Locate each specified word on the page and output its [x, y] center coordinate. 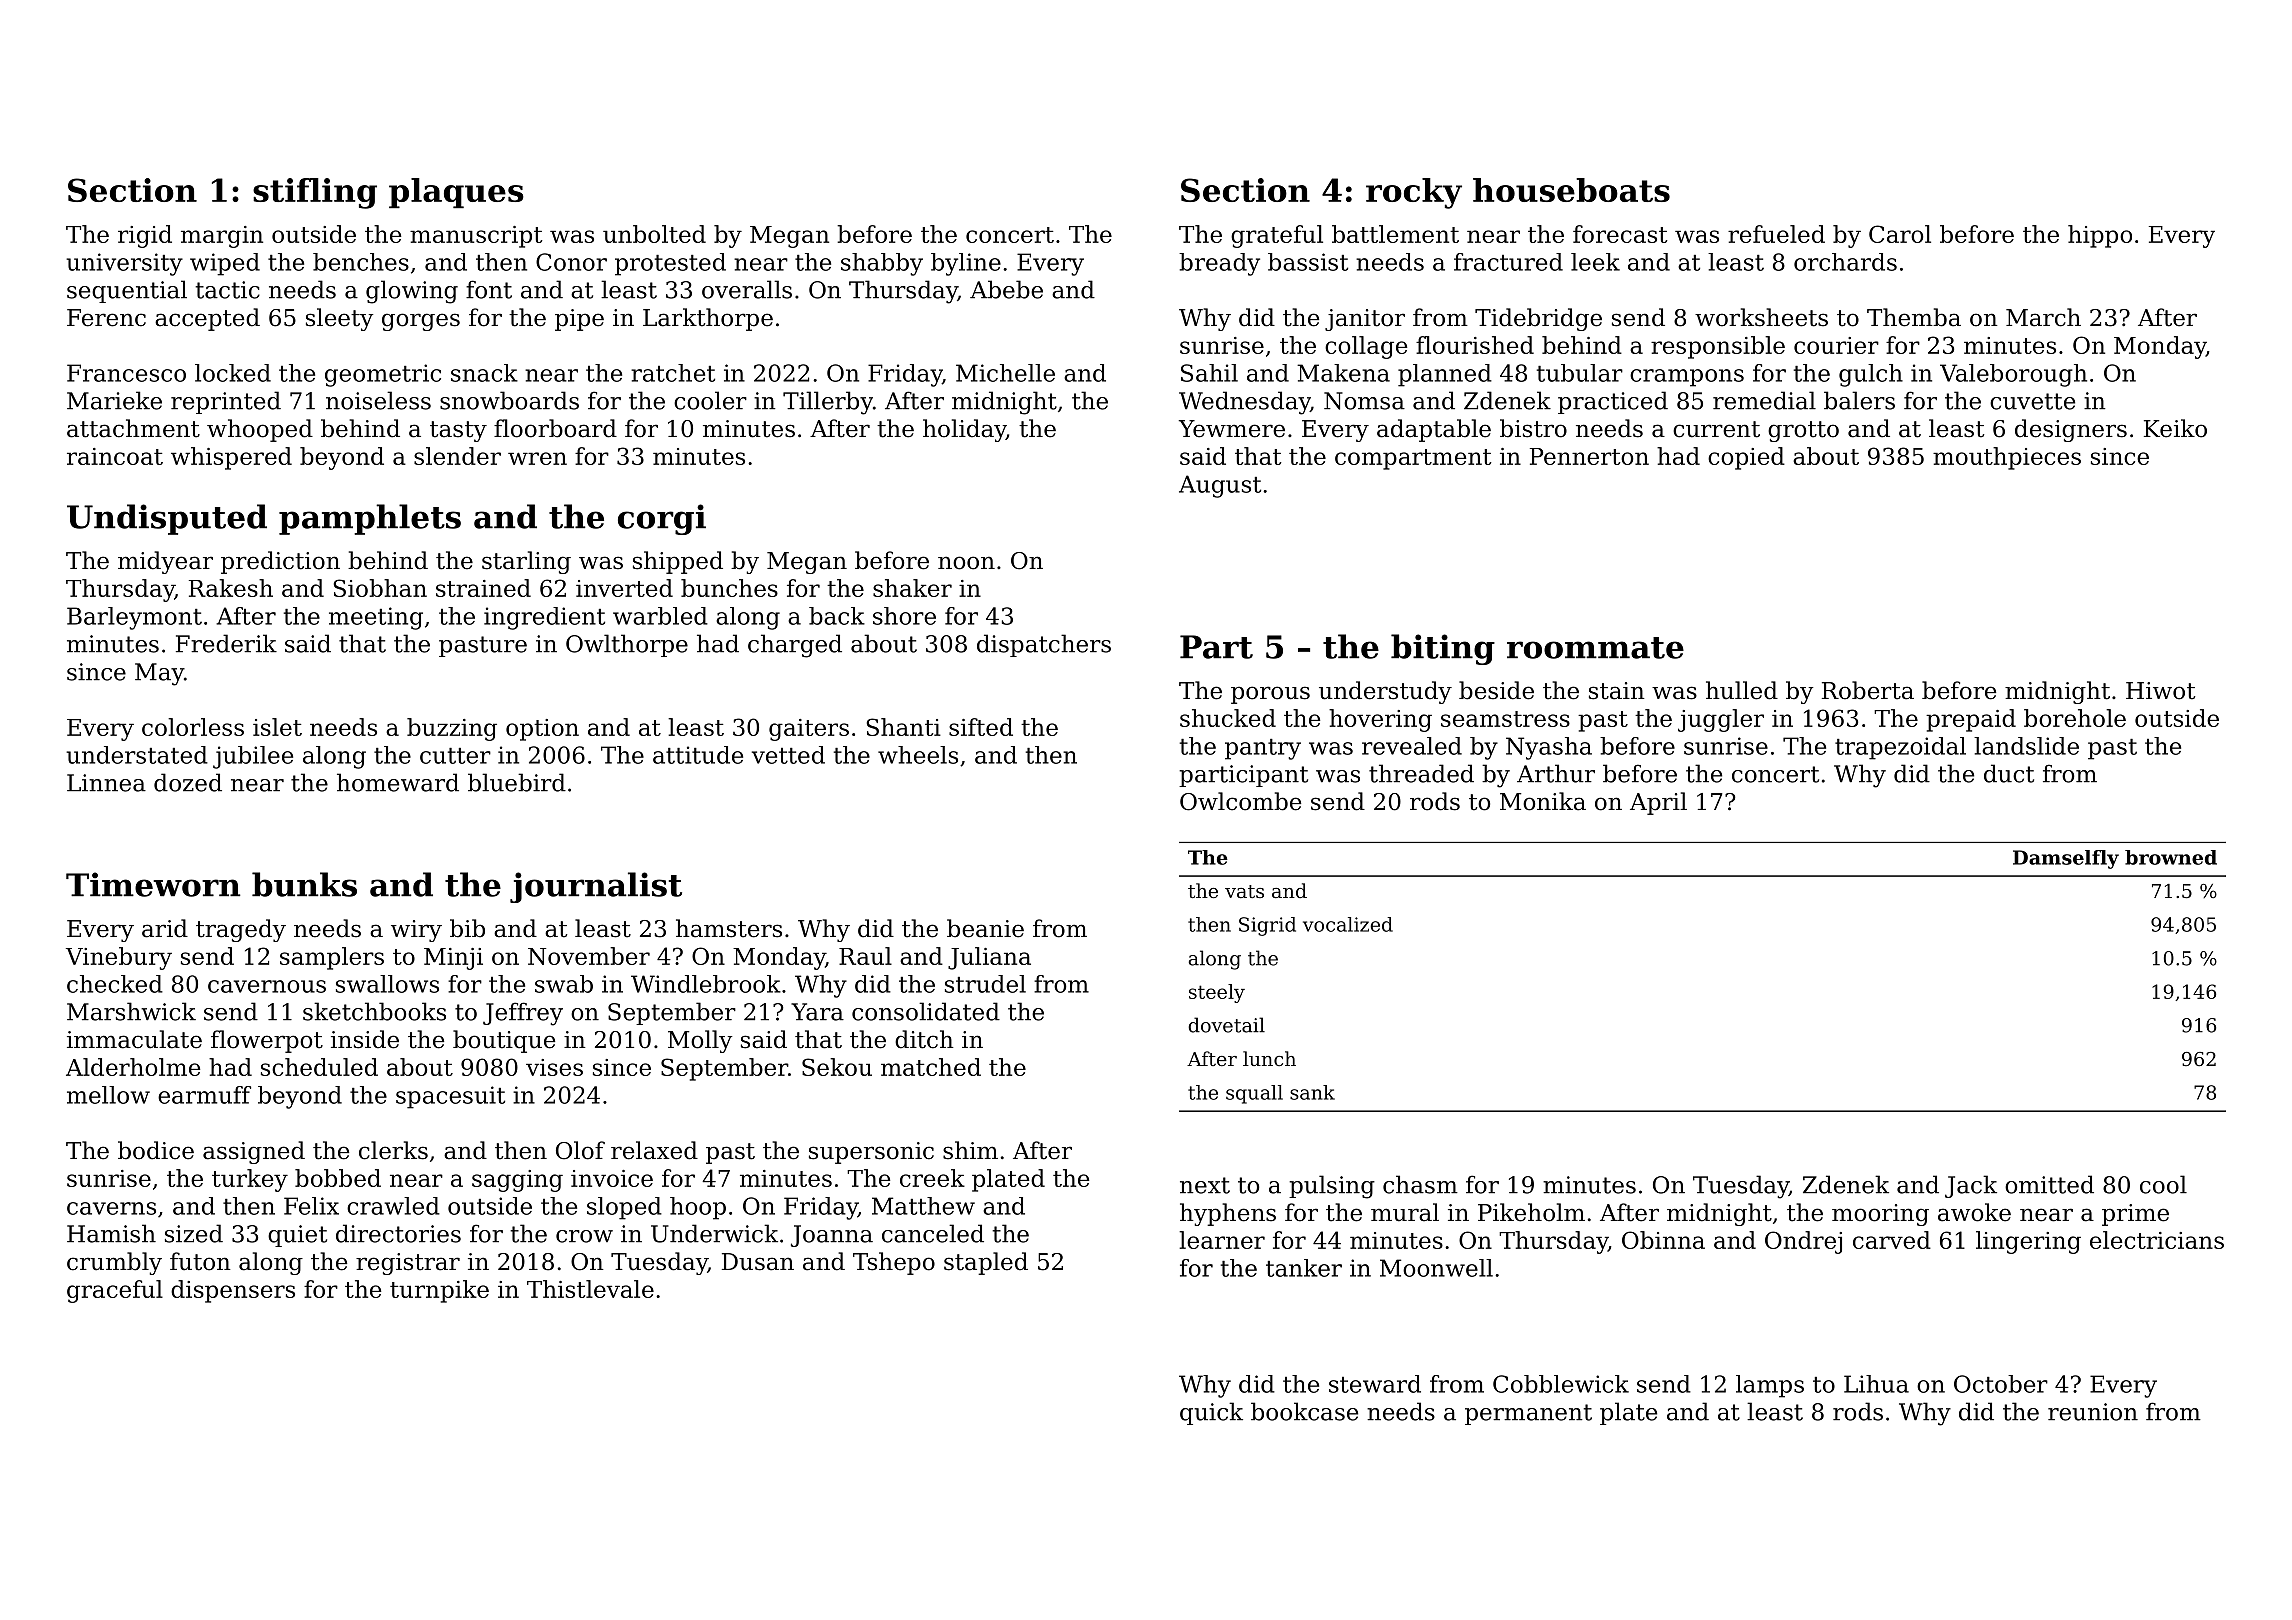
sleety [340, 319]
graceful [115, 1291]
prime [2135, 1215]
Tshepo [894, 1263]
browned [2171, 857]
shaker [912, 588]
